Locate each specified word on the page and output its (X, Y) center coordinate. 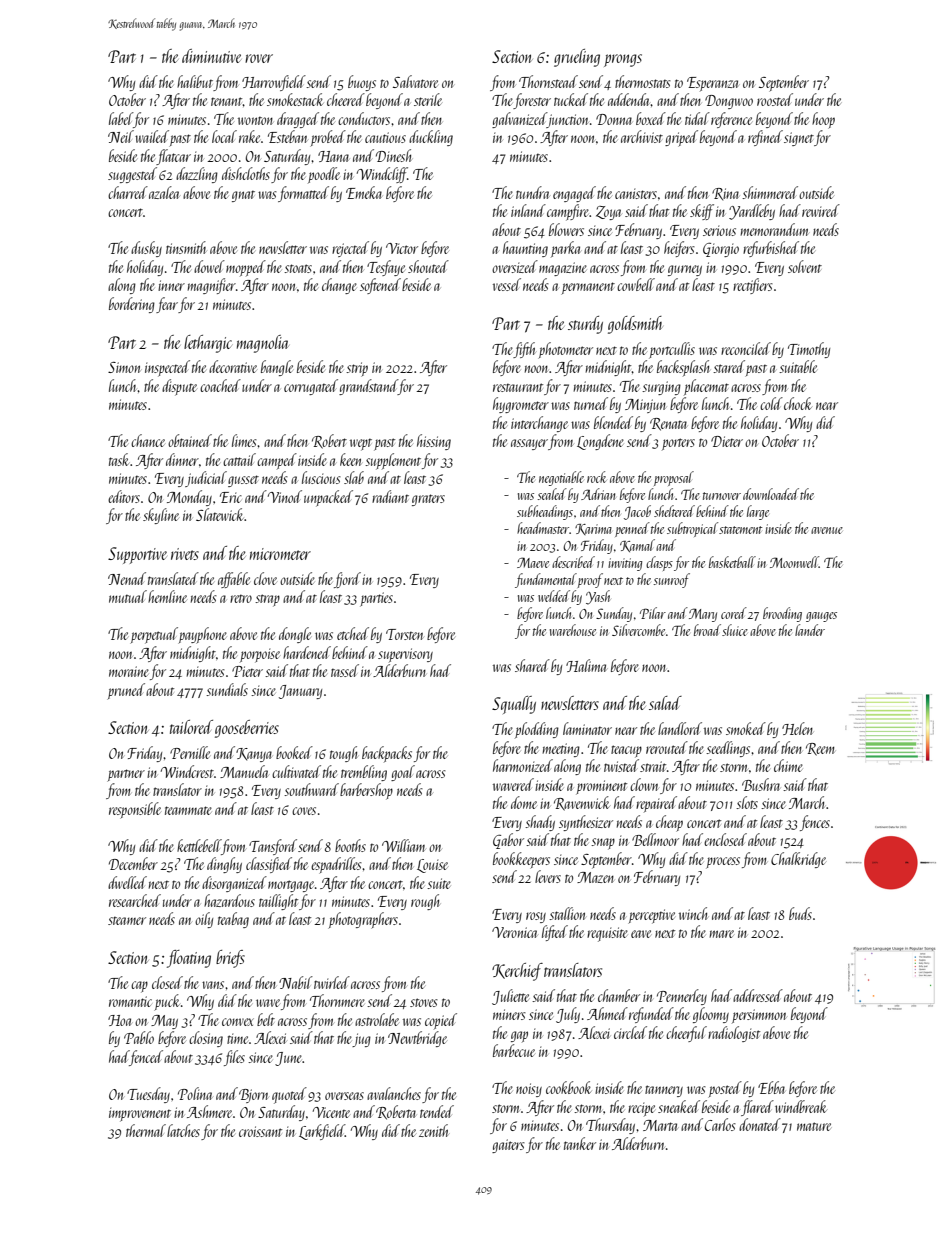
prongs (623, 60)
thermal (146, 1130)
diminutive (211, 56)
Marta (660, 1125)
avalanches (394, 1093)
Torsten (405, 634)
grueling (577, 58)
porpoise (260, 656)
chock (798, 403)
